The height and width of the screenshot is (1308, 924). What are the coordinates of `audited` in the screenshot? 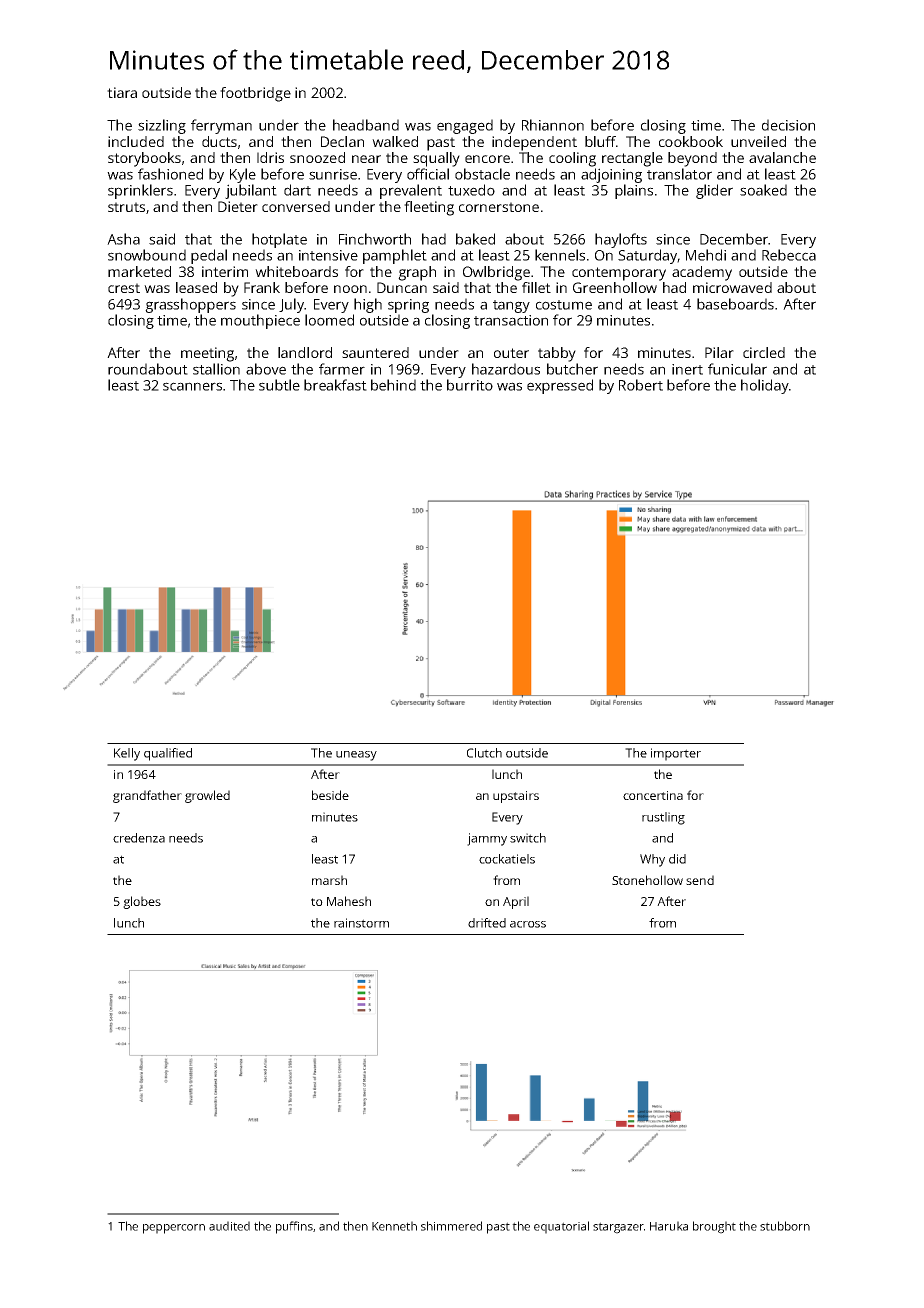 It's located at (229, 1226).
